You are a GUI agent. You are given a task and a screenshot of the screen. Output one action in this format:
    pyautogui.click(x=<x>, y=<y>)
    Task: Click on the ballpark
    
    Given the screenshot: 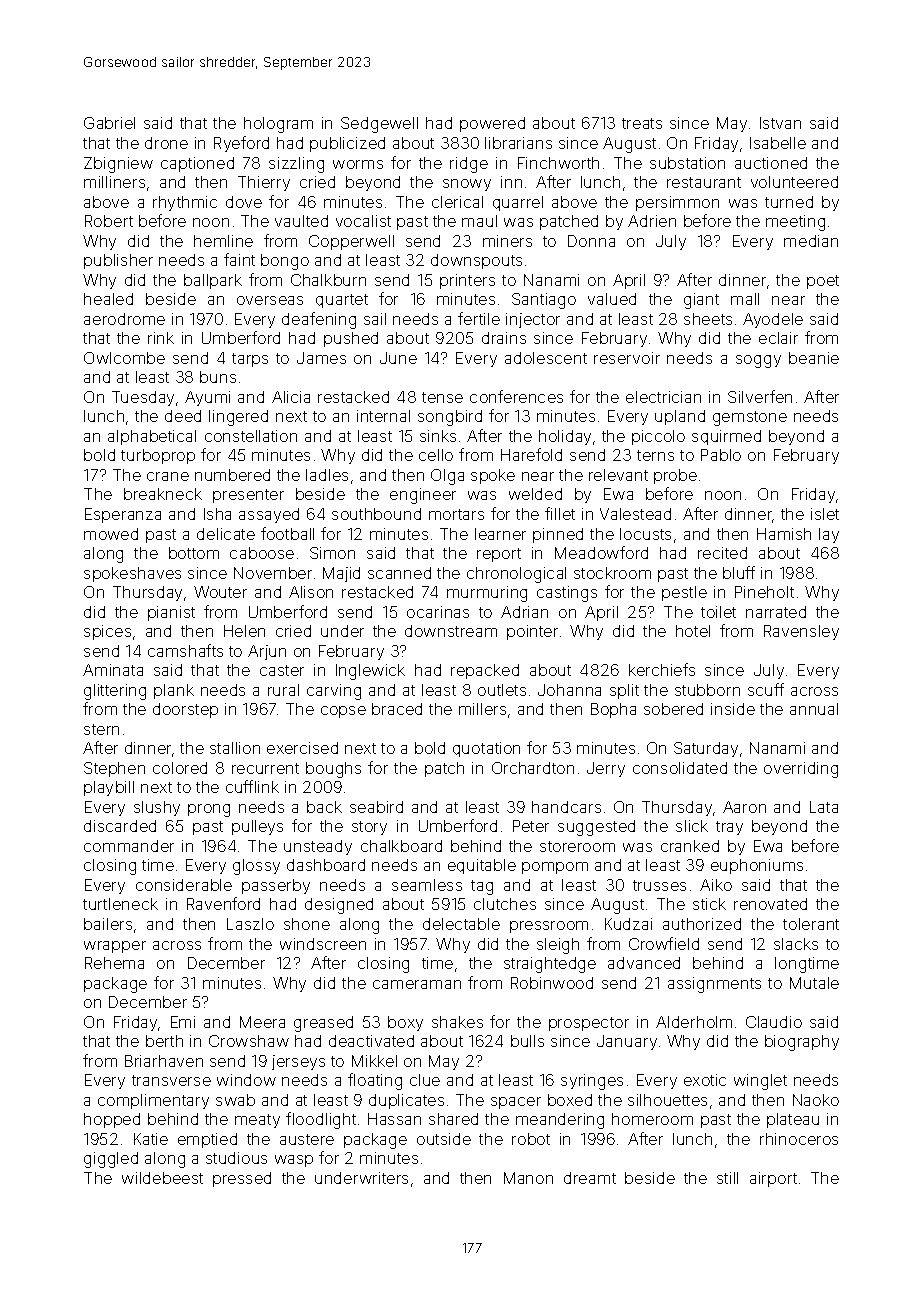 What is the action you would take?
    pyautogui.click(x=213, y=281)
